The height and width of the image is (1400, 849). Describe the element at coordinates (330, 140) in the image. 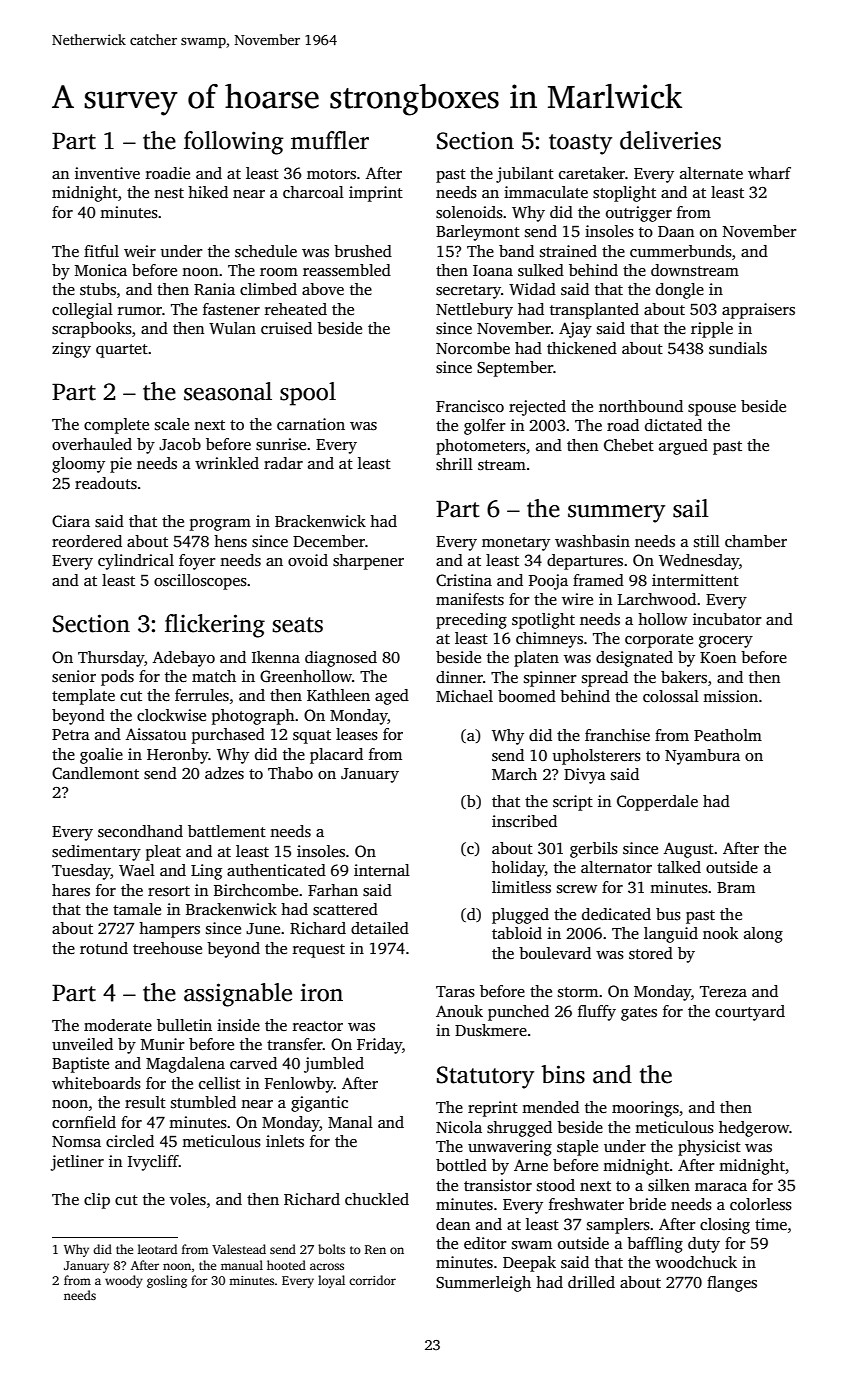

I see `muffler` at that location.
